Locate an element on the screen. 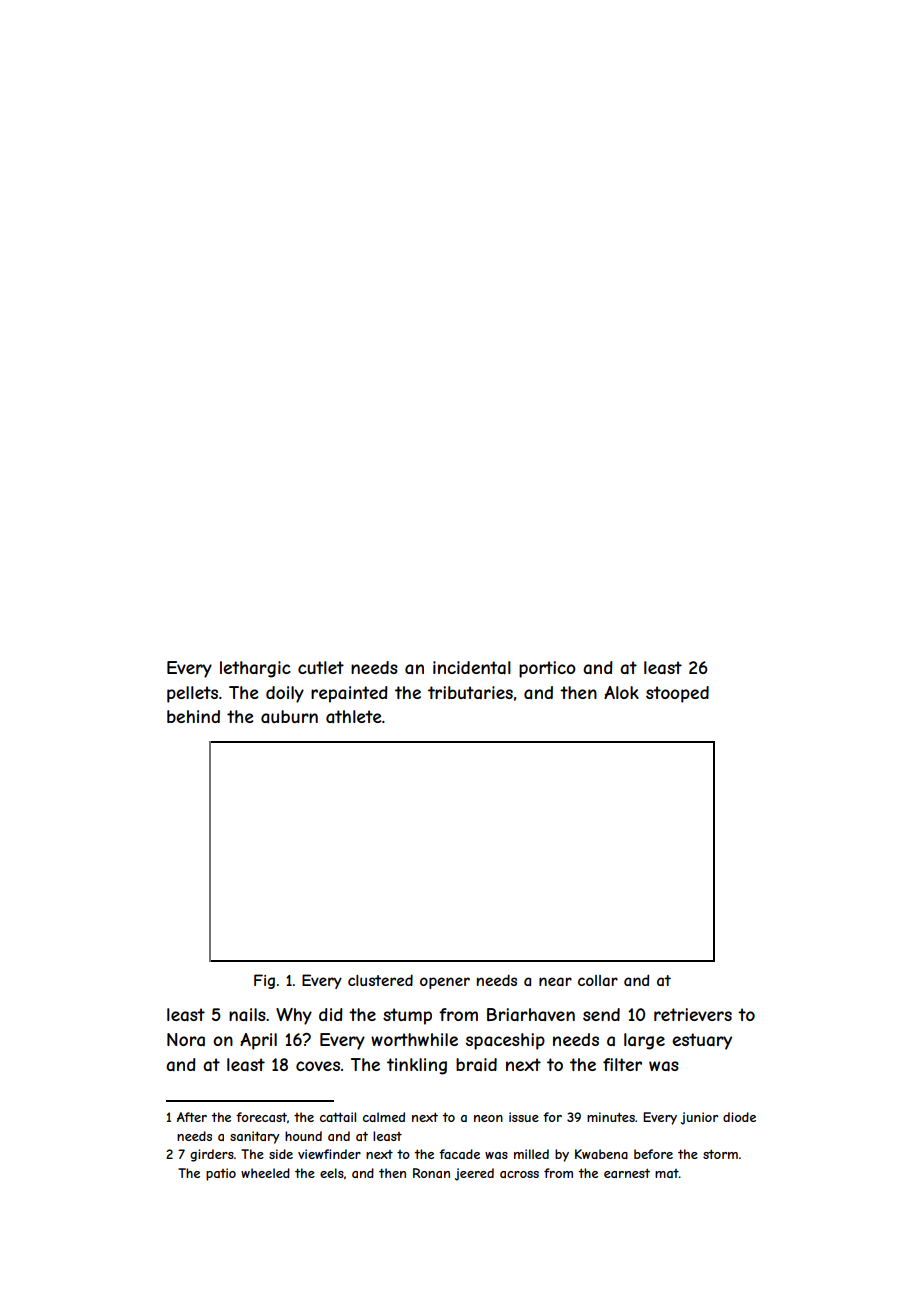 The image size is (924, 1311). Fig is located at coordinates (264, 981).
